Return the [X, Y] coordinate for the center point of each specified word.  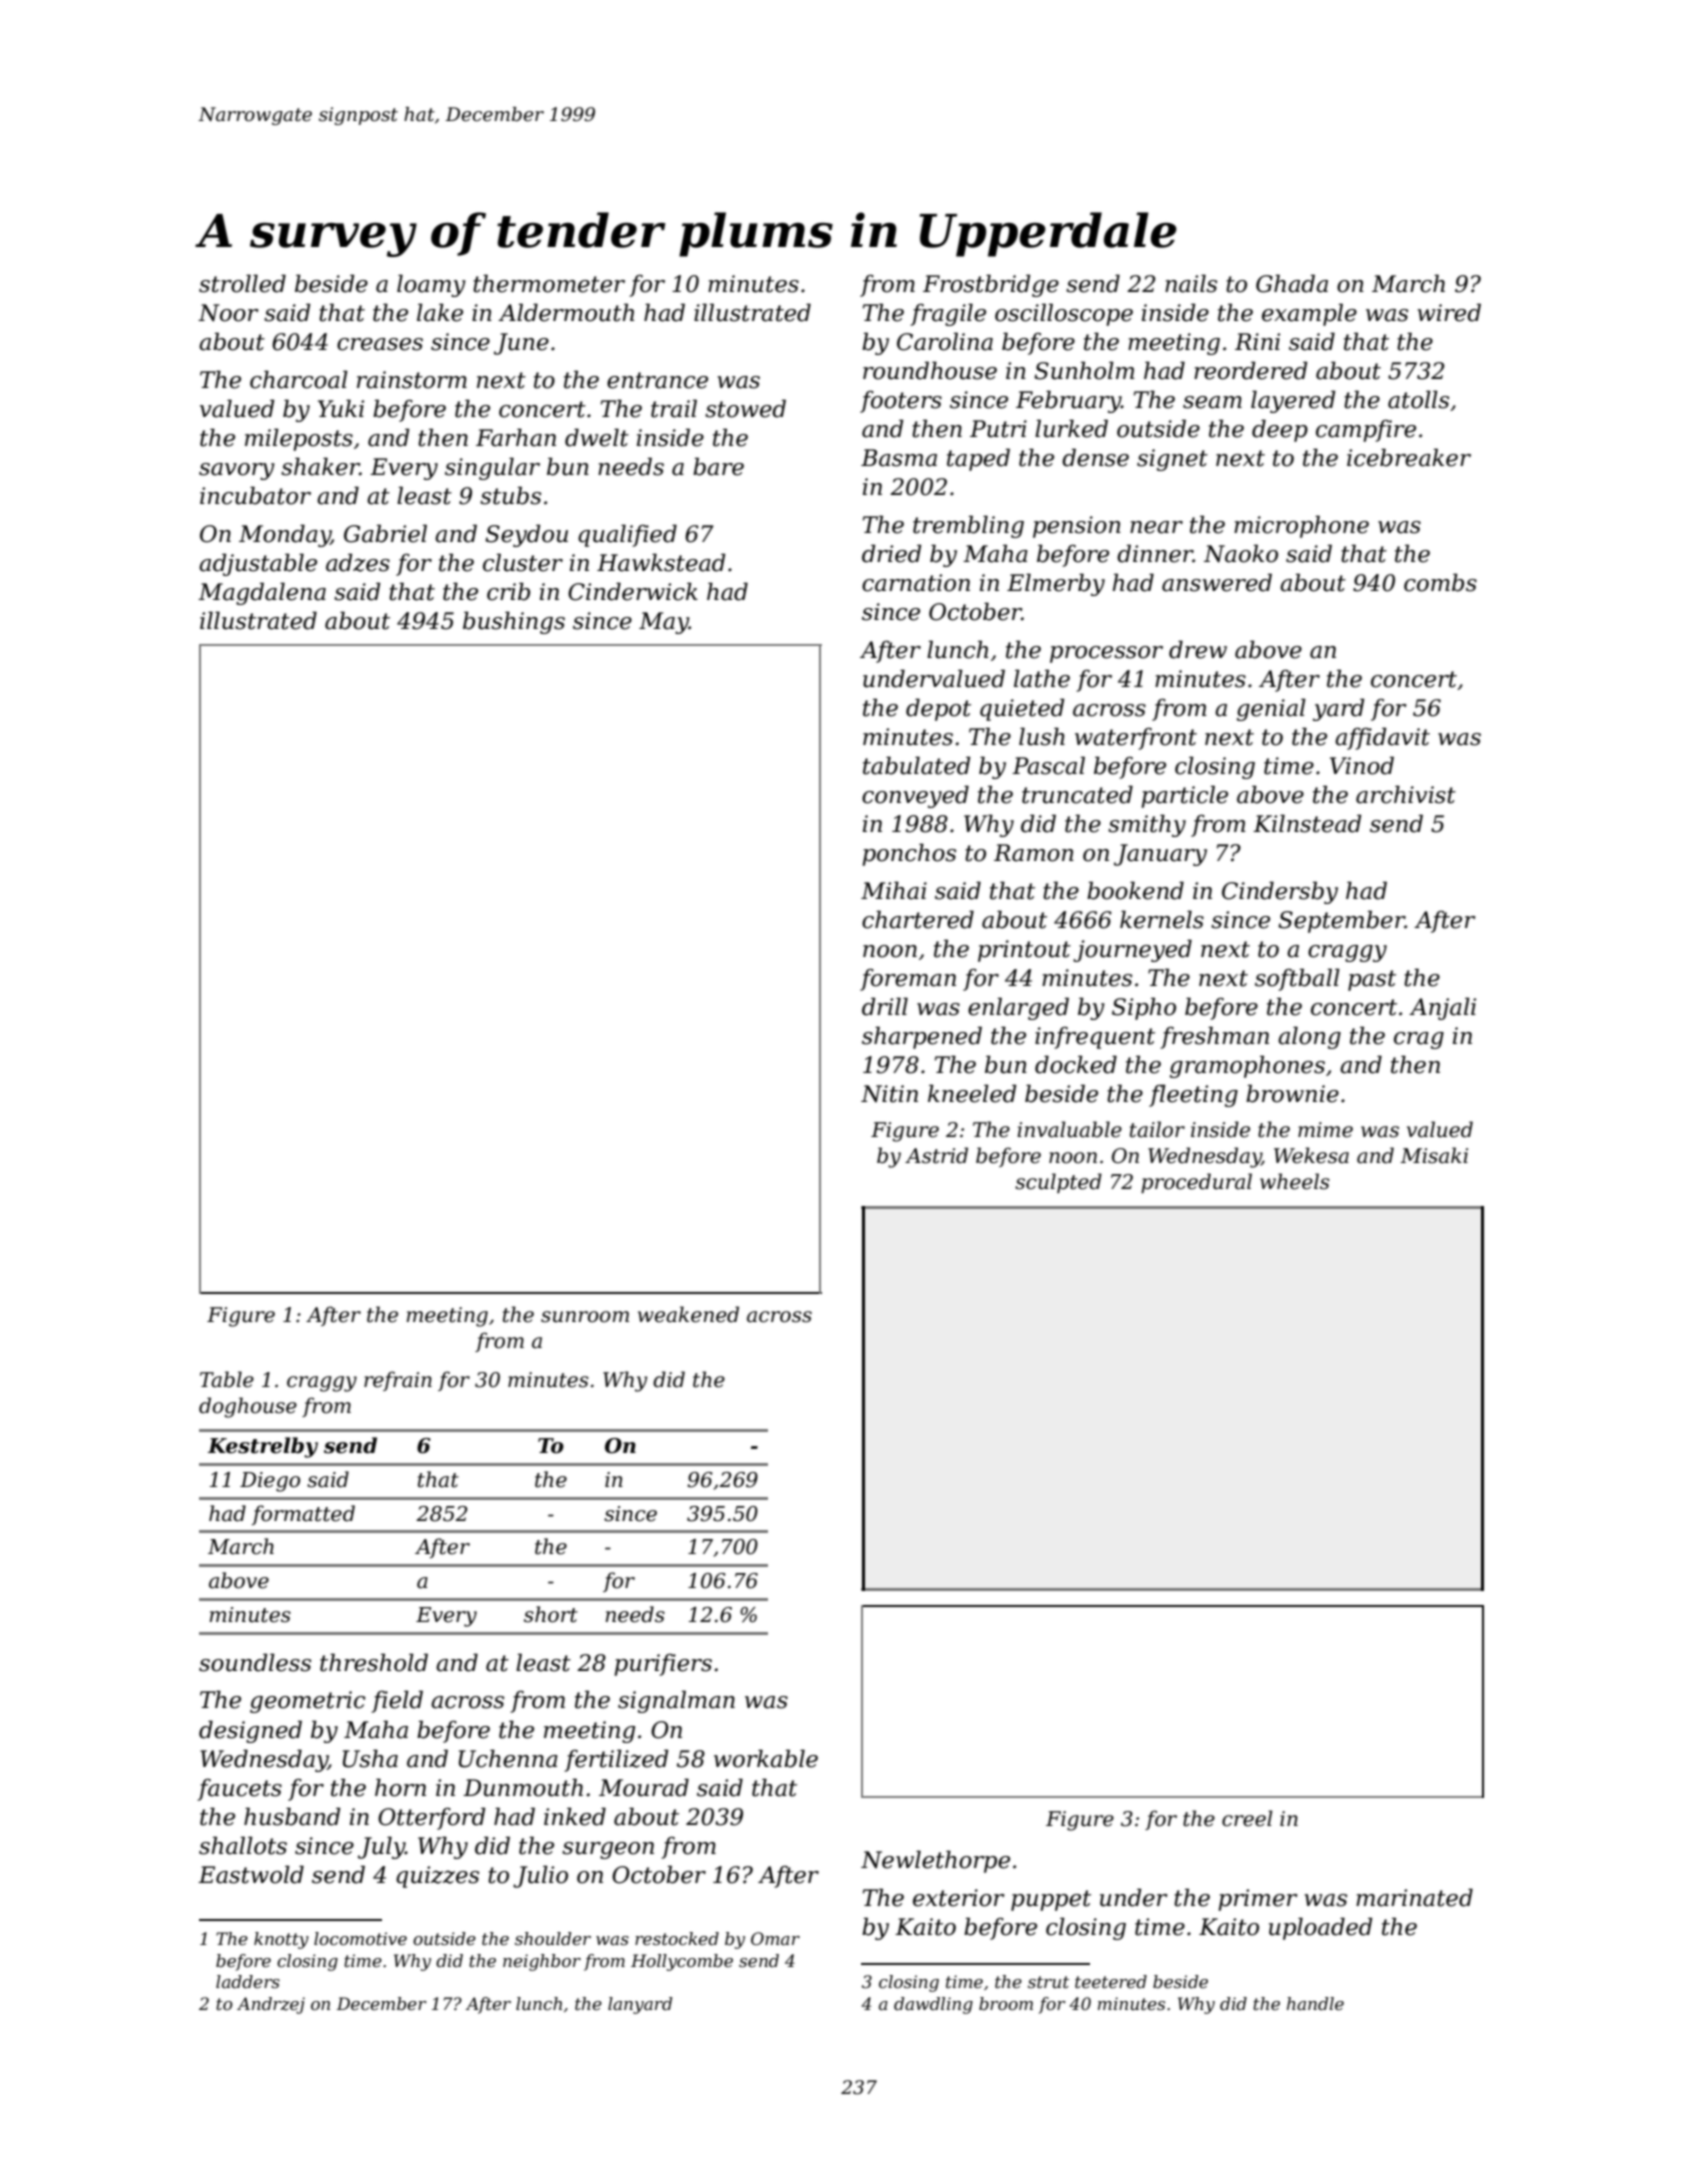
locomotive [360, 1938]
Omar [775, 1938]
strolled [242, 283]
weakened [688, 1314]
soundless [255, 1662]
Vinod [1362, 765]
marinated [1414, 1897]
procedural [1196, 1183]
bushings [514, 622]
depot [938, 709]
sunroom [585, 1317]
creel [1247, 1818]
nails [1191, 283]
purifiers [663, 1665]
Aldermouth [566, 312]
